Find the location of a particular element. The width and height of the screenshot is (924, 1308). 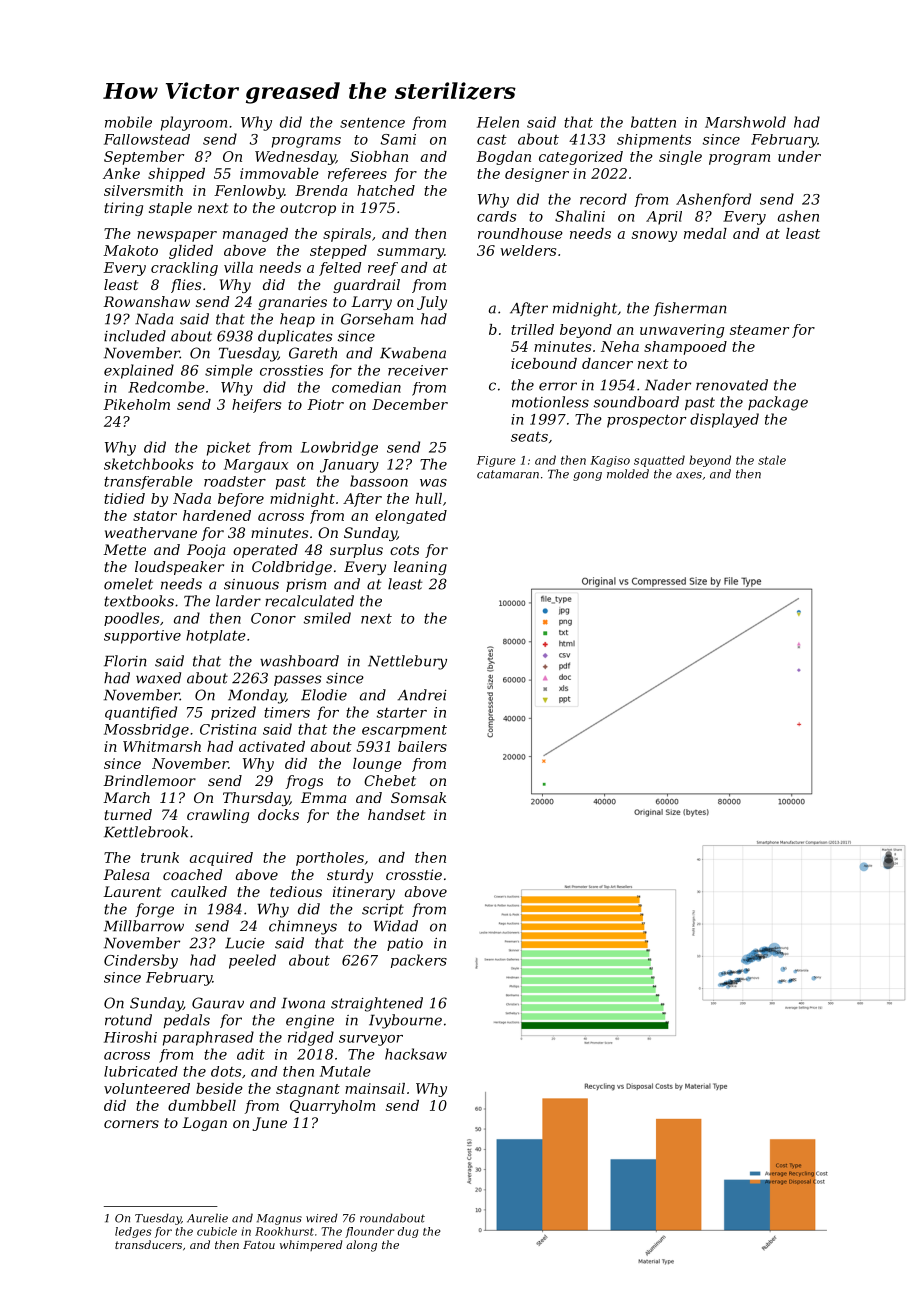

dug is located at coordinates (408, 1232).
